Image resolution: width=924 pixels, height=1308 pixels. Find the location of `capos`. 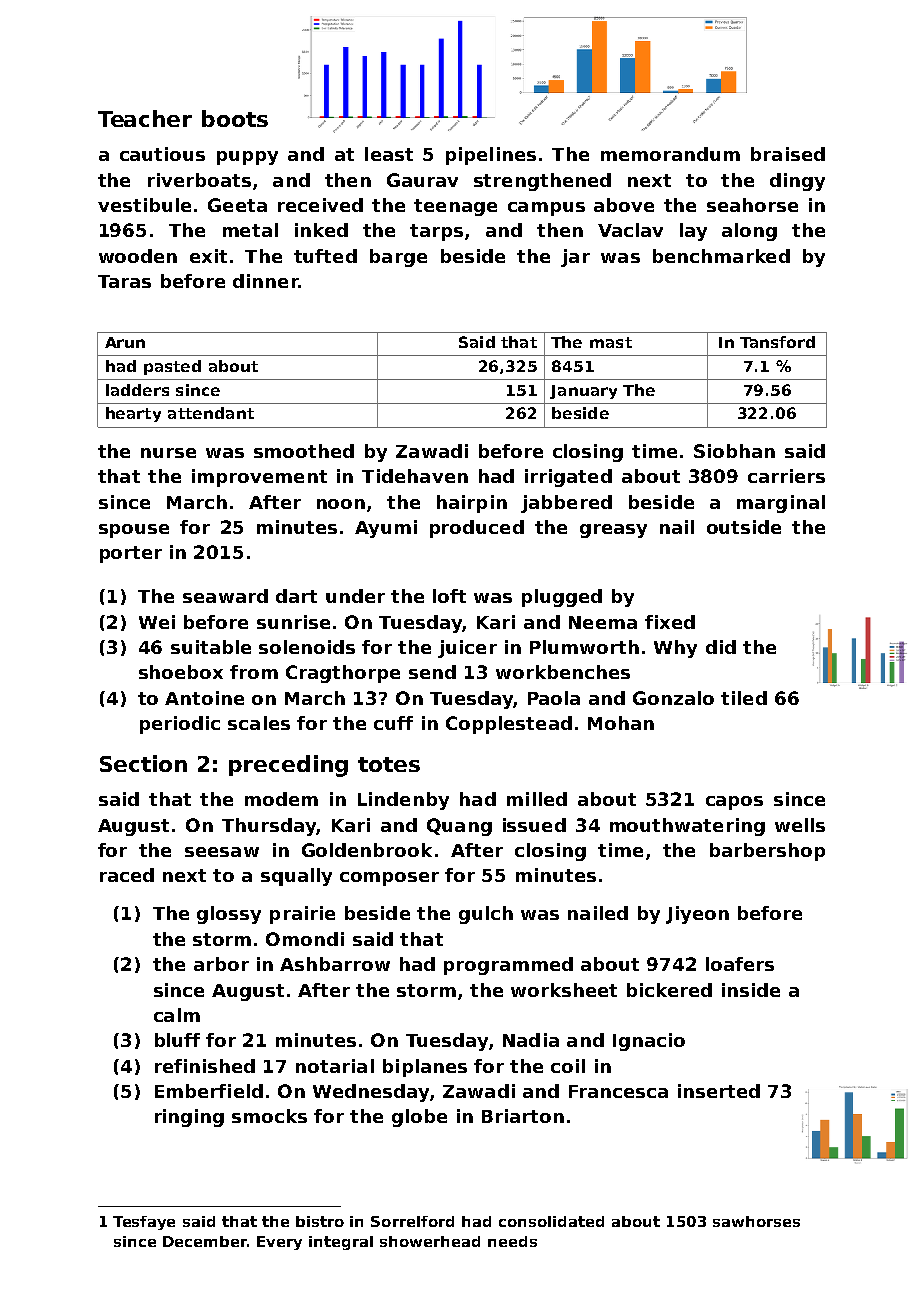

capos is located at coordinates (734, 803).
